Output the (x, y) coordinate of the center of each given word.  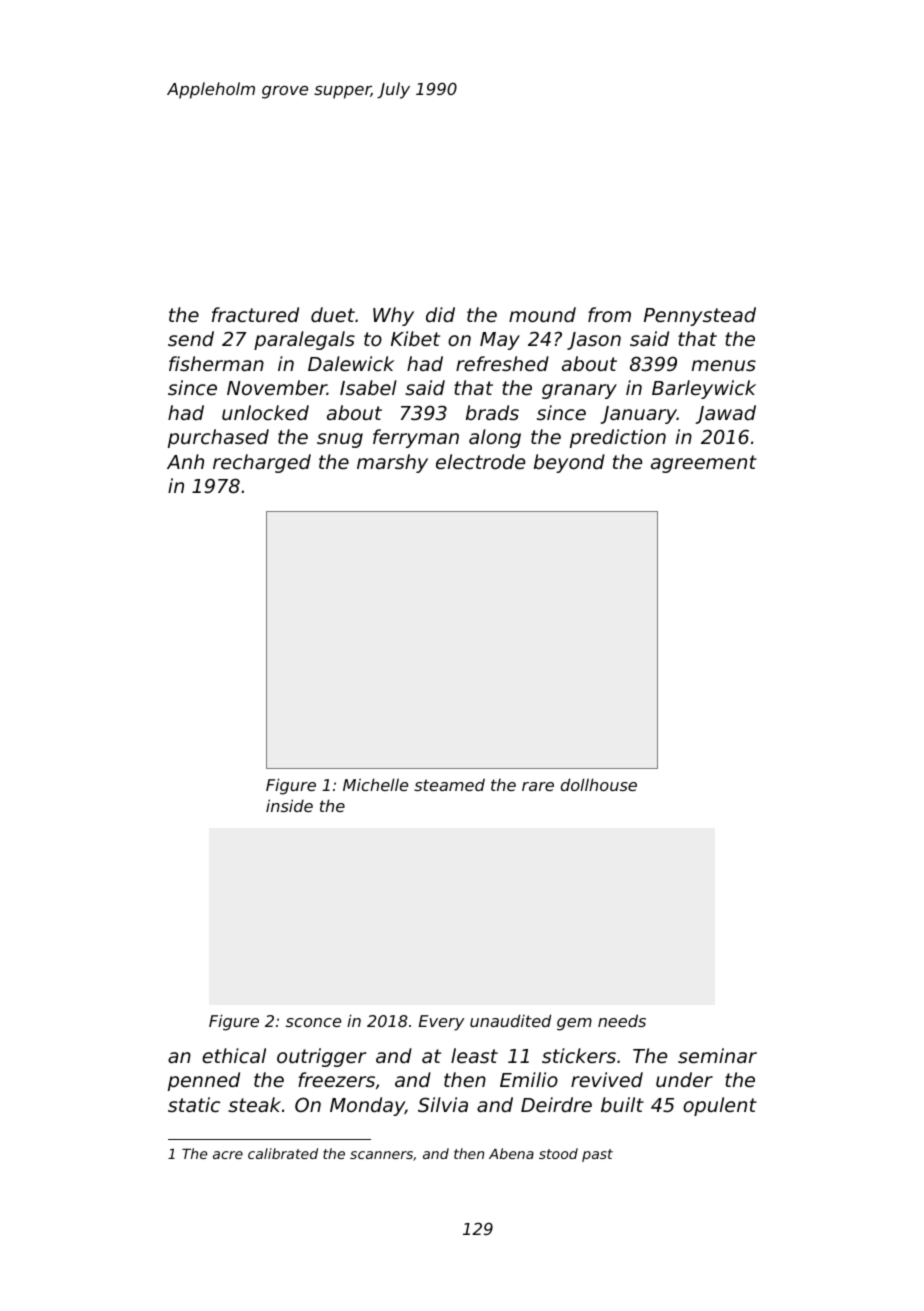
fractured (255, 314)
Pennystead (700, 316)
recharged (262, 463)
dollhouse (599, 784)
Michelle (375, 784)
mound (542, 314)
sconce (313, 1022)
